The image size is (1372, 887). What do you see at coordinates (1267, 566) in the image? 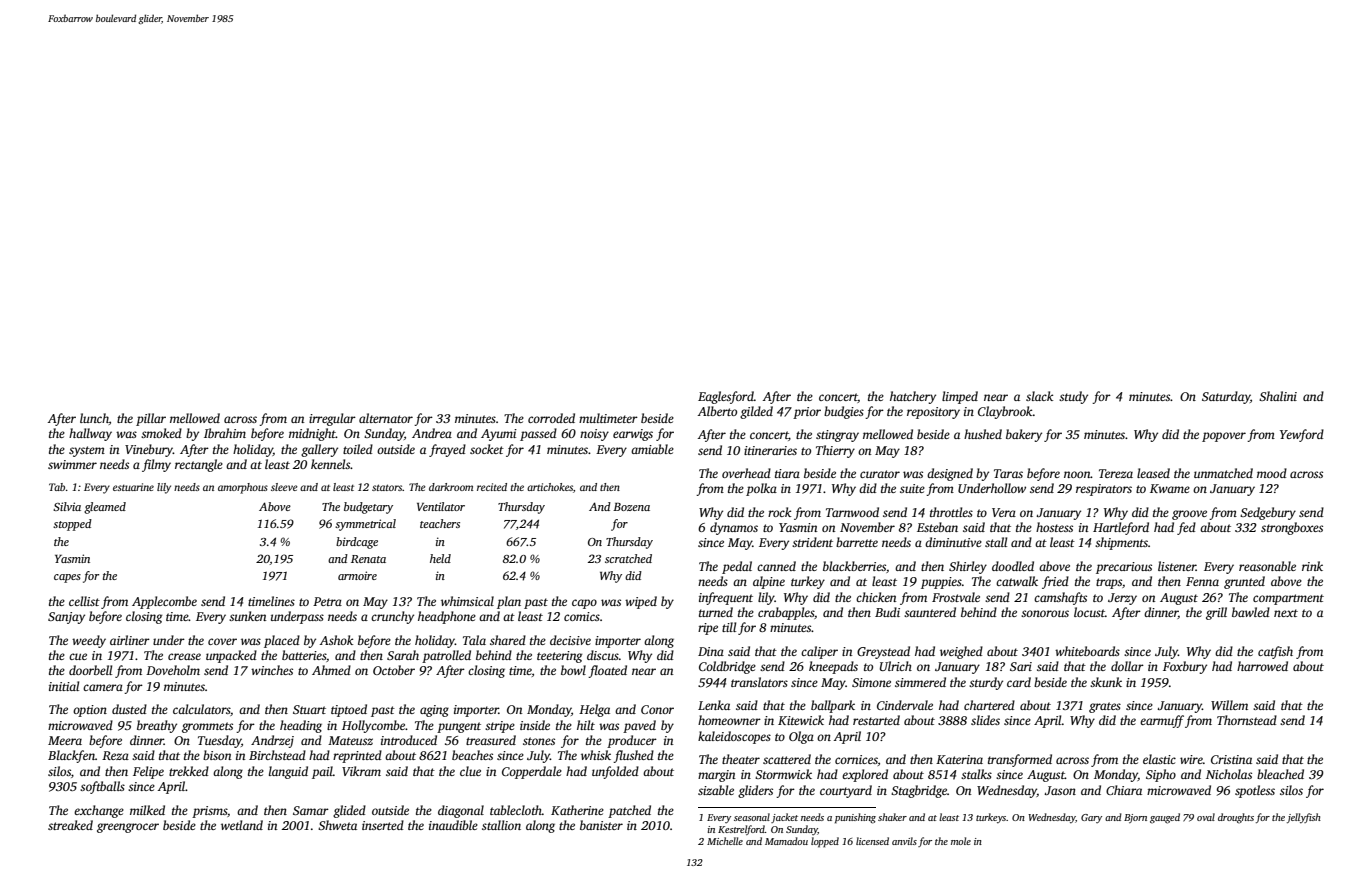
I see `reasonable` at bounding box center [1267, 566].
